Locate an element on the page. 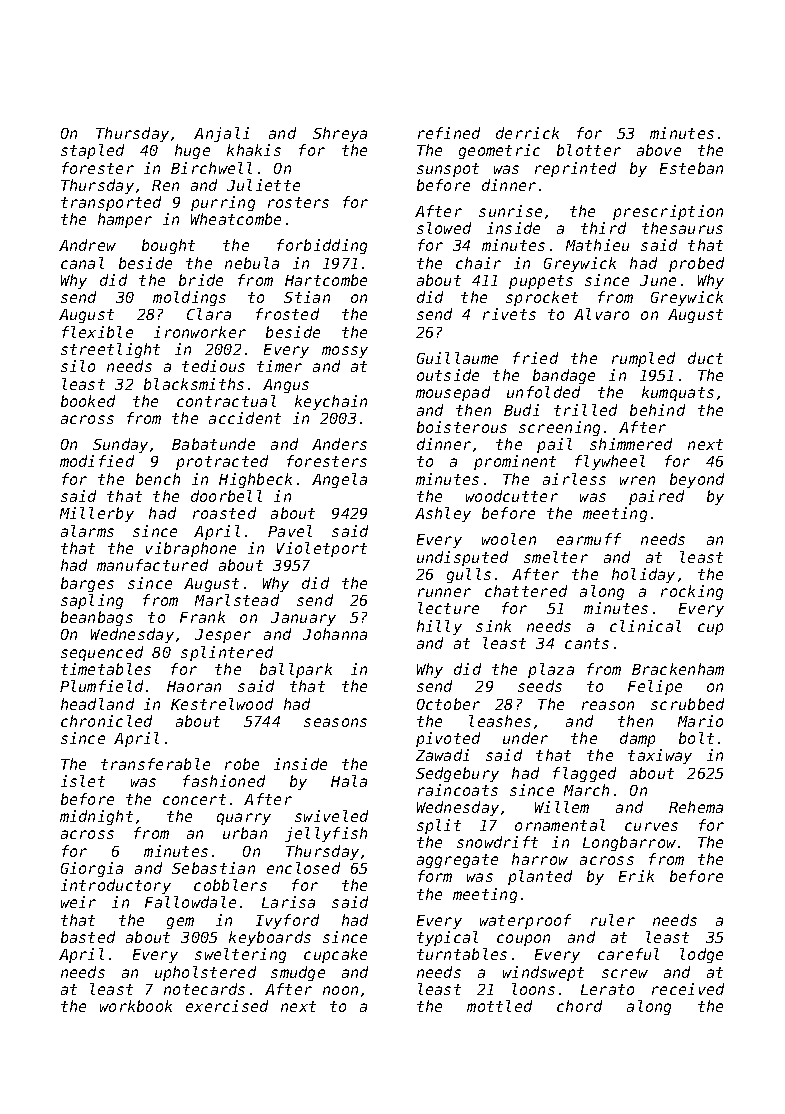 This document has height=1114, width=785. earmuff is located at coordinates (589, 539).
